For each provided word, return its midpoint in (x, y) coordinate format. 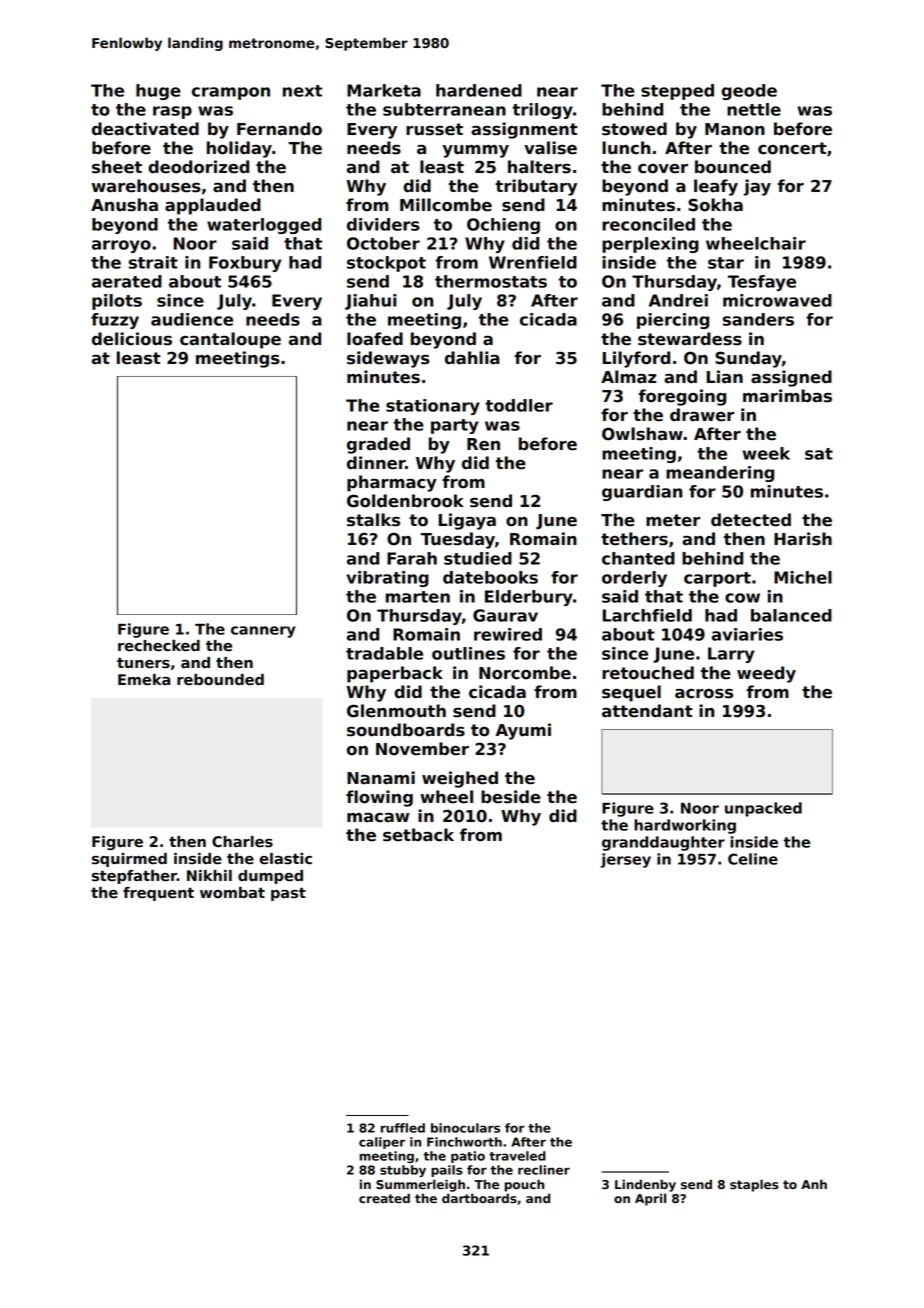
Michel (803, 577)
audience (192, 319)
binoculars (465, 1128)
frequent (158, 894)
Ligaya (467, 521)
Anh (814, 1184)
